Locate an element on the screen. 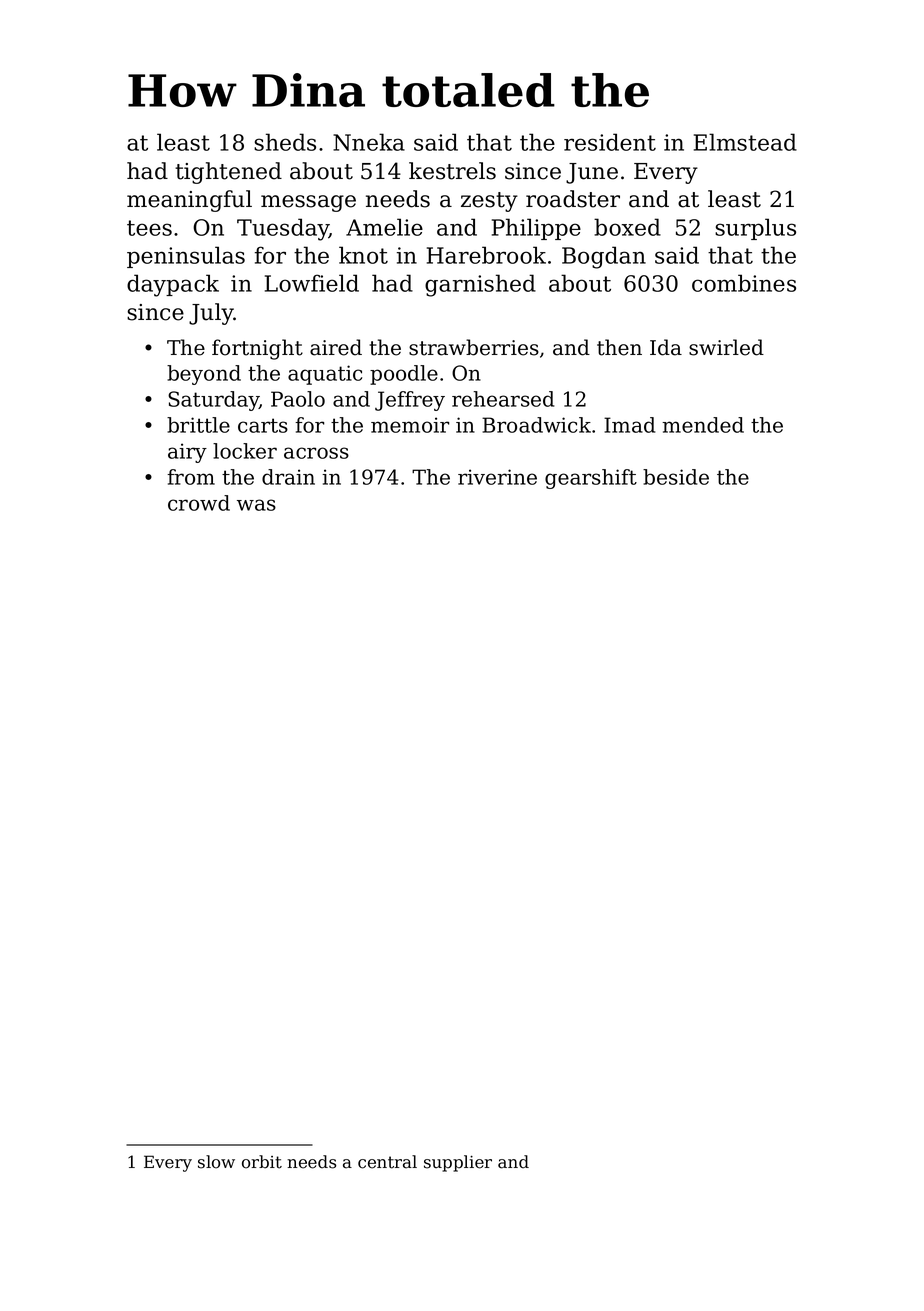 This screenshot has width=924, height=1311. beside is located at coordinates (676, 477).
